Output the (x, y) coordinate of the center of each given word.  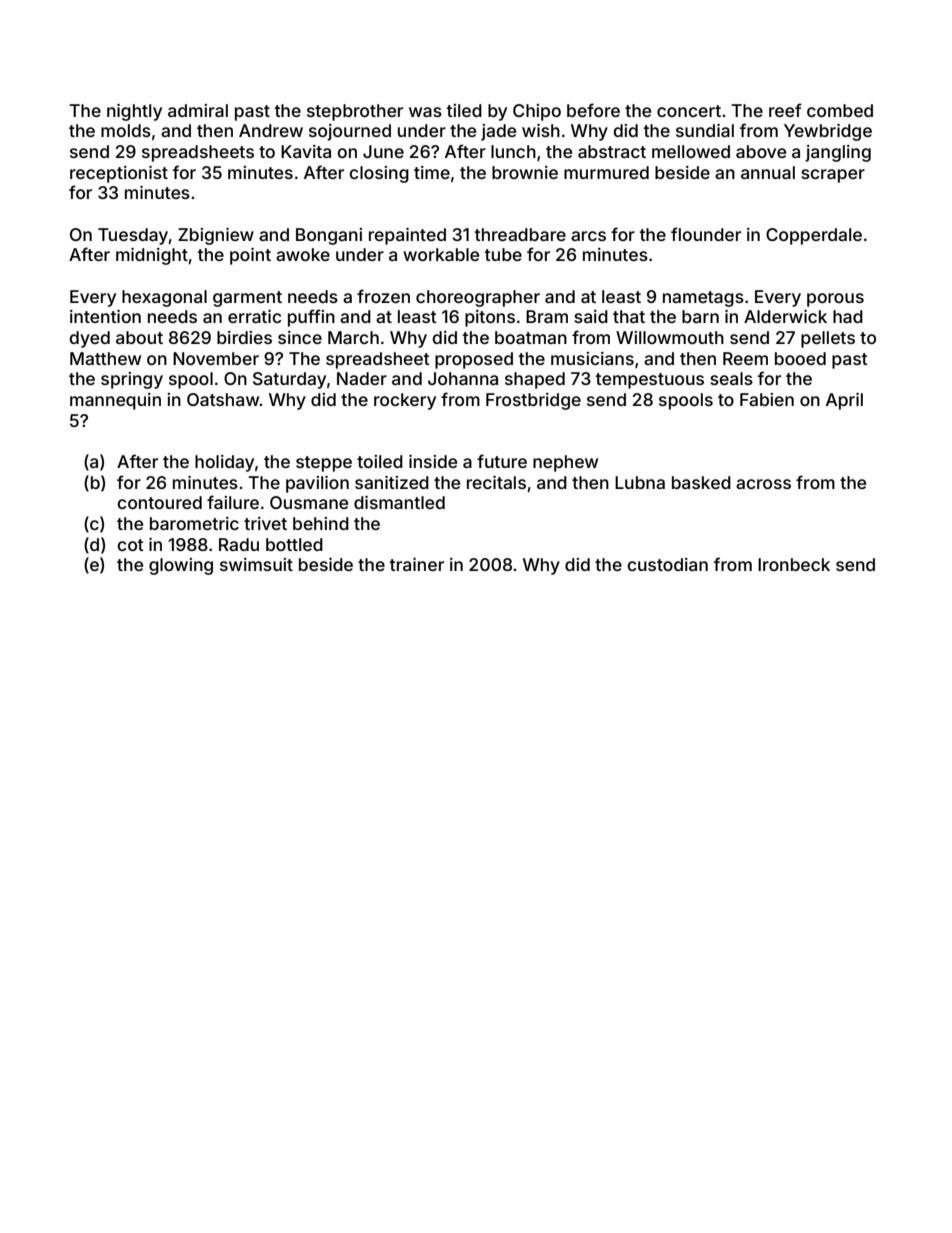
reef (785, 110)
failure (233, 502)
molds (126, 130)
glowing (181, 566)
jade (498, 132)
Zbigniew (216, 236)
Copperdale (814, 236)
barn (700, 316)
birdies (244, 337)
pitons (490, 318)
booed (800, 358)
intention (105, 316)
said (591, 316)
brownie (525, 172)
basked (701, 482)
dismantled (399, 502)
